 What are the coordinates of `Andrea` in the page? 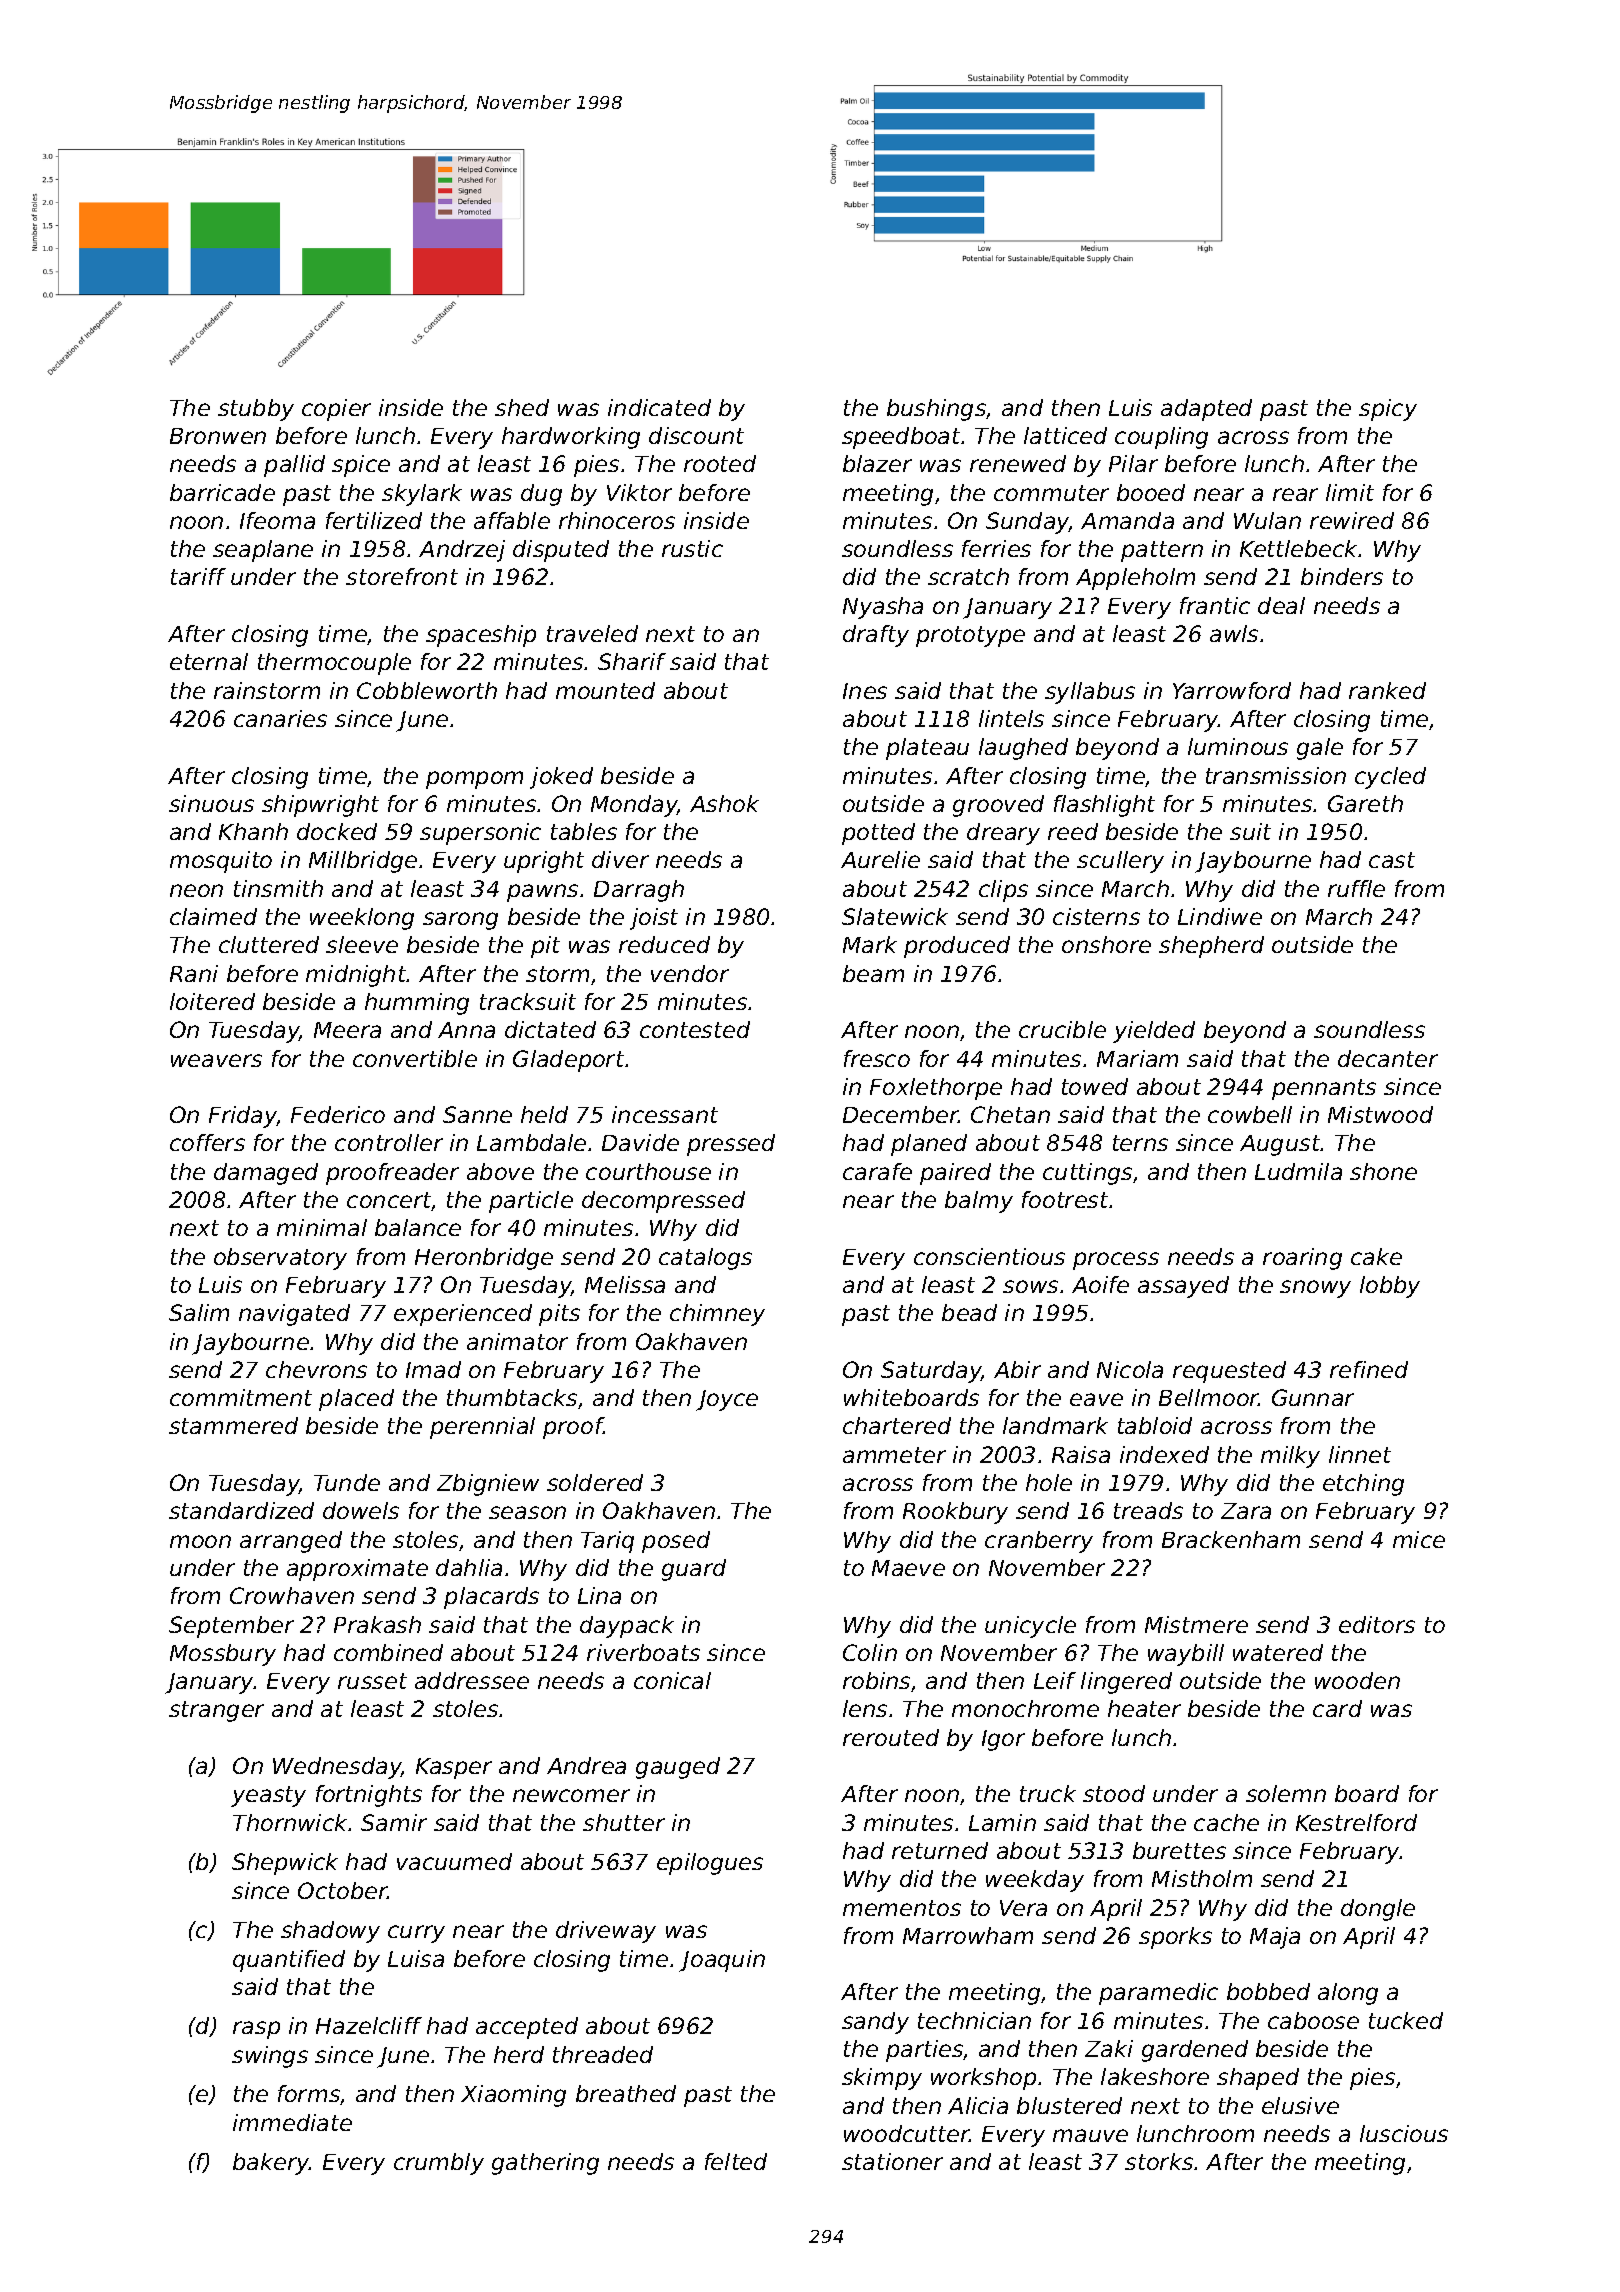 It's located at (586, 1765).
